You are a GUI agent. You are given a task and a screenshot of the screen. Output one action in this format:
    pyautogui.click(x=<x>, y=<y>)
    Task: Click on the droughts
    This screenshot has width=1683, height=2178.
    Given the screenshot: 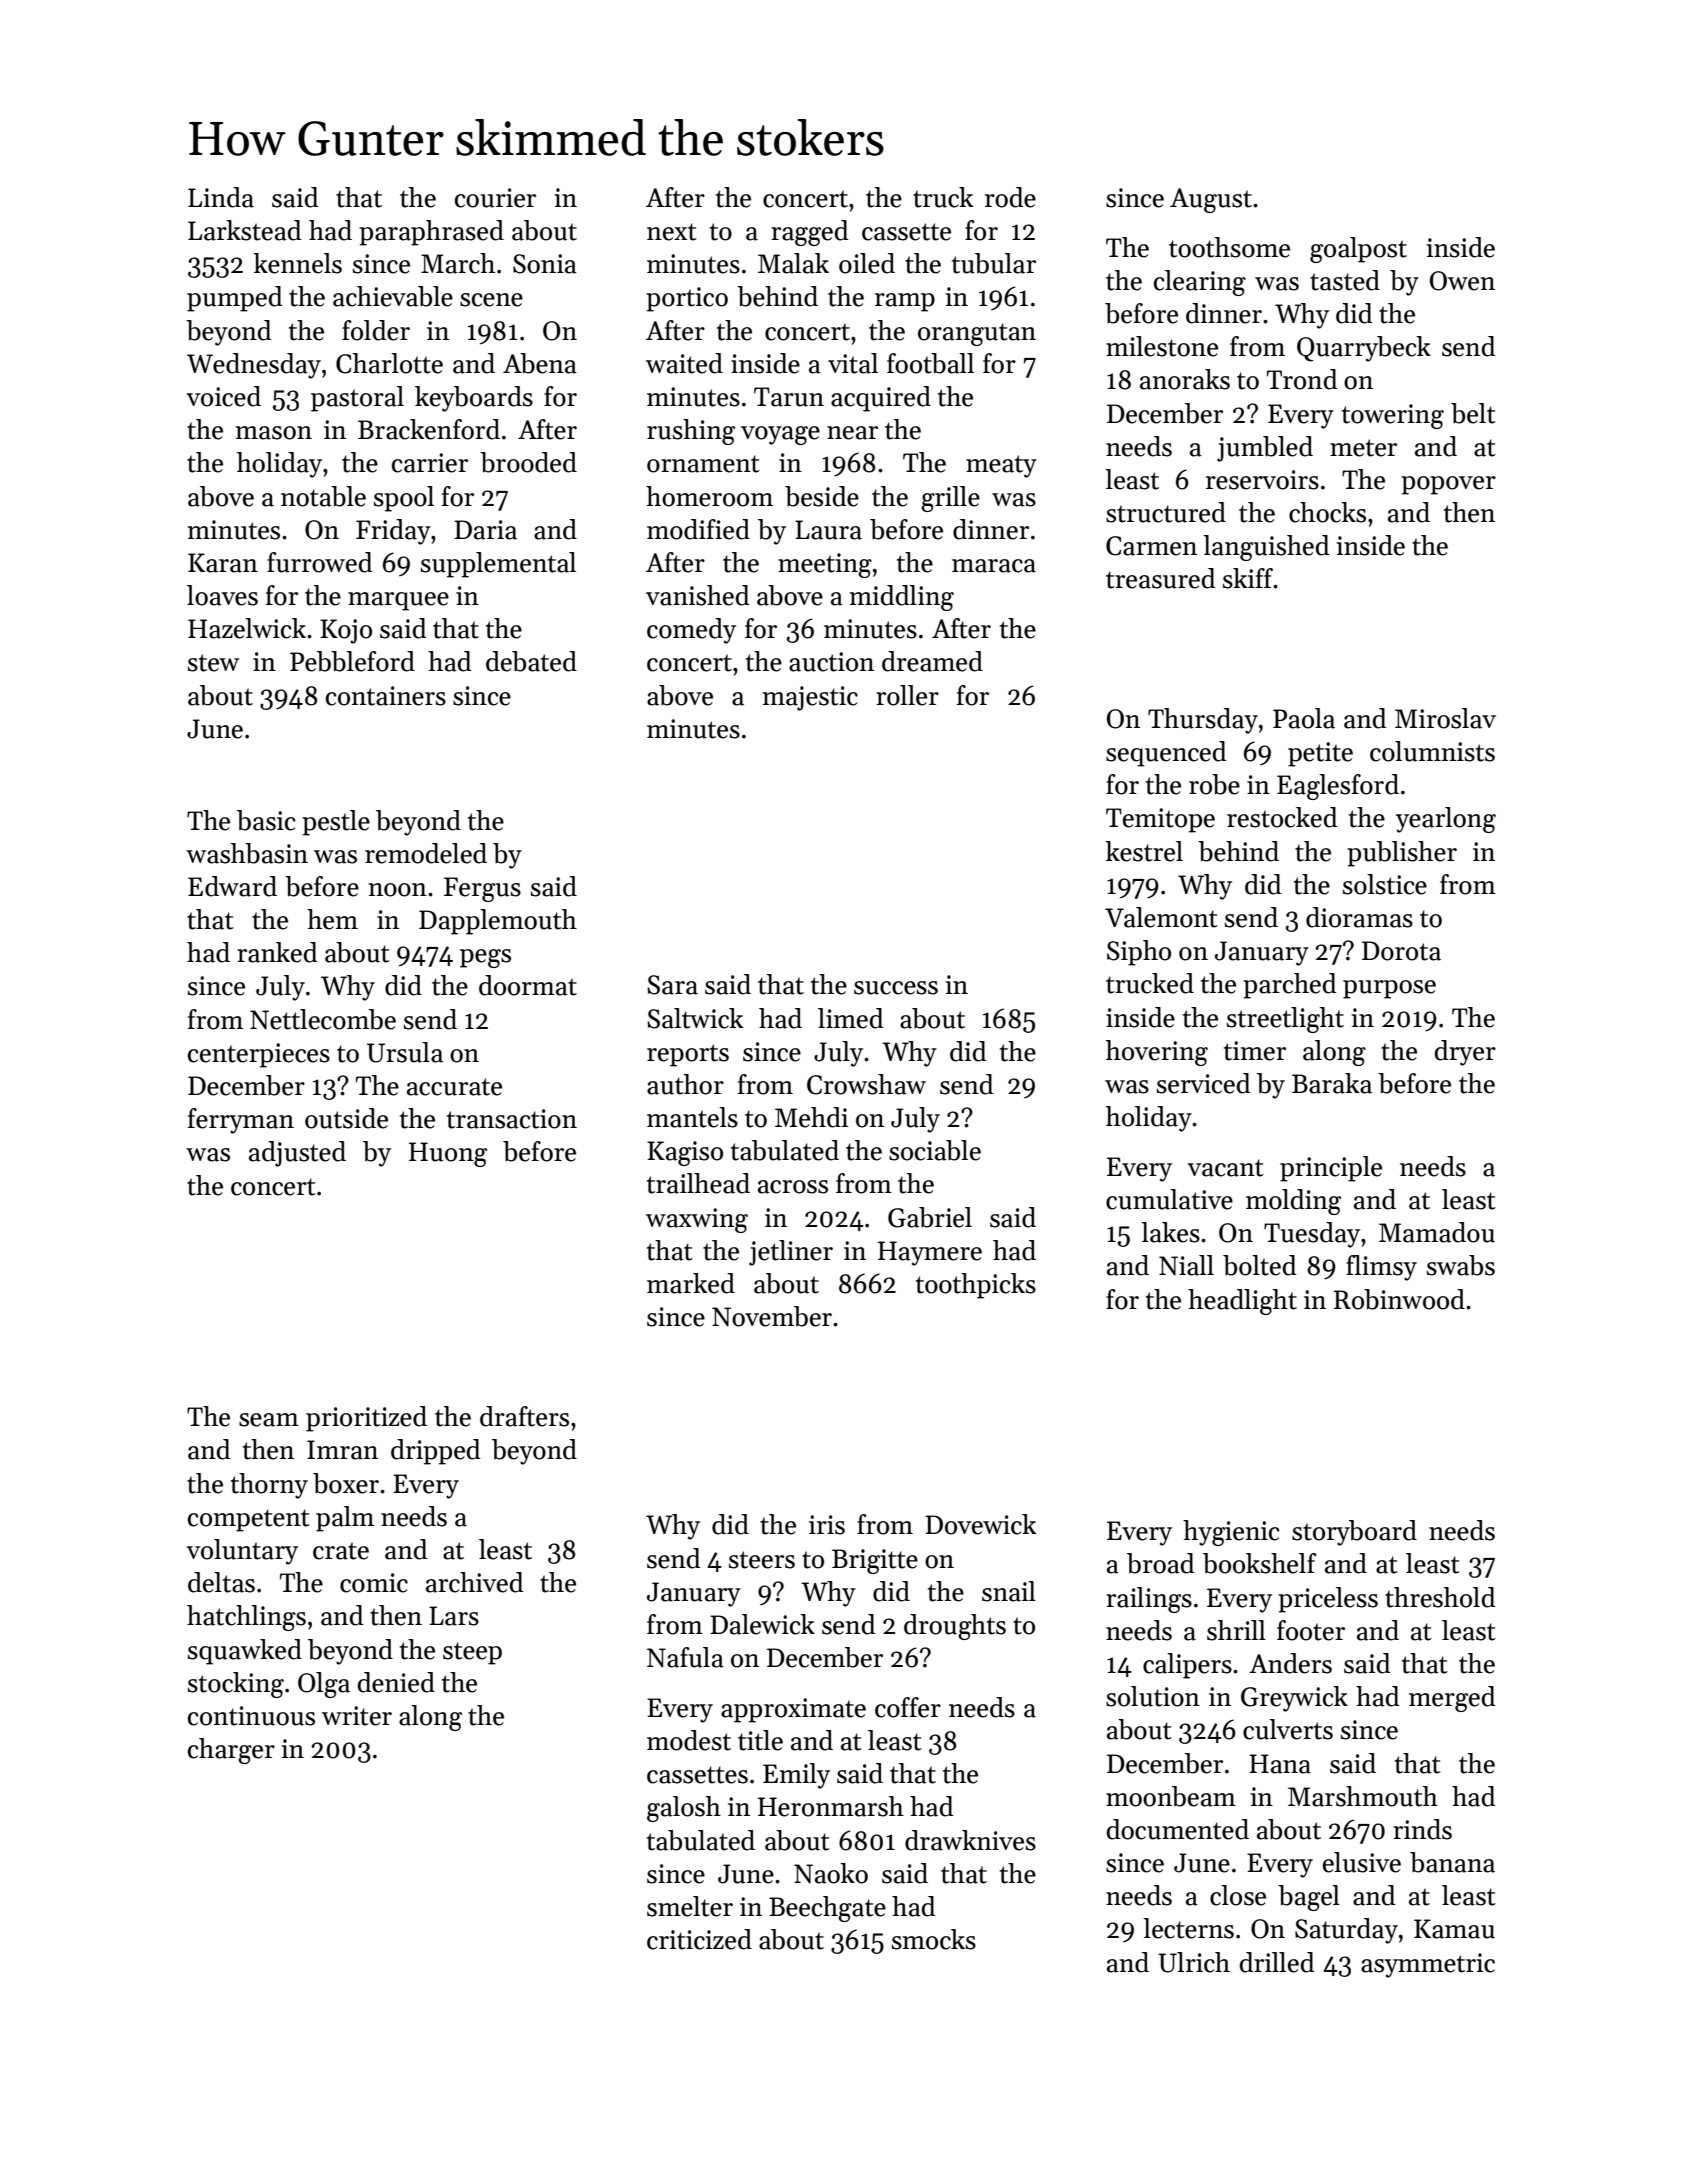 What is the action you would take?
    pyautogui.click(x=955, y=1627)
